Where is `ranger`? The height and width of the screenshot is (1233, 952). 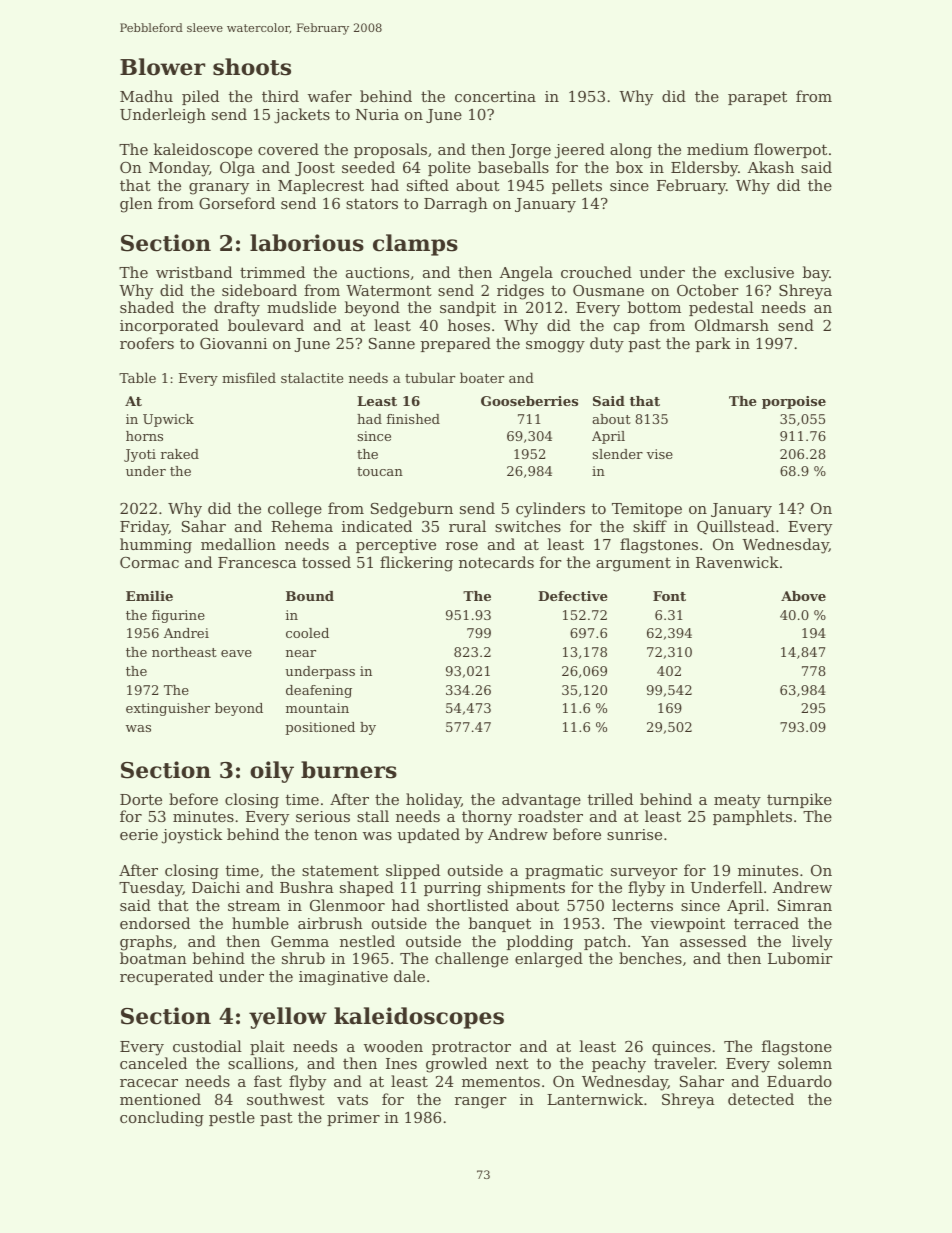
ranger is located at coordinates (481, 1103).
